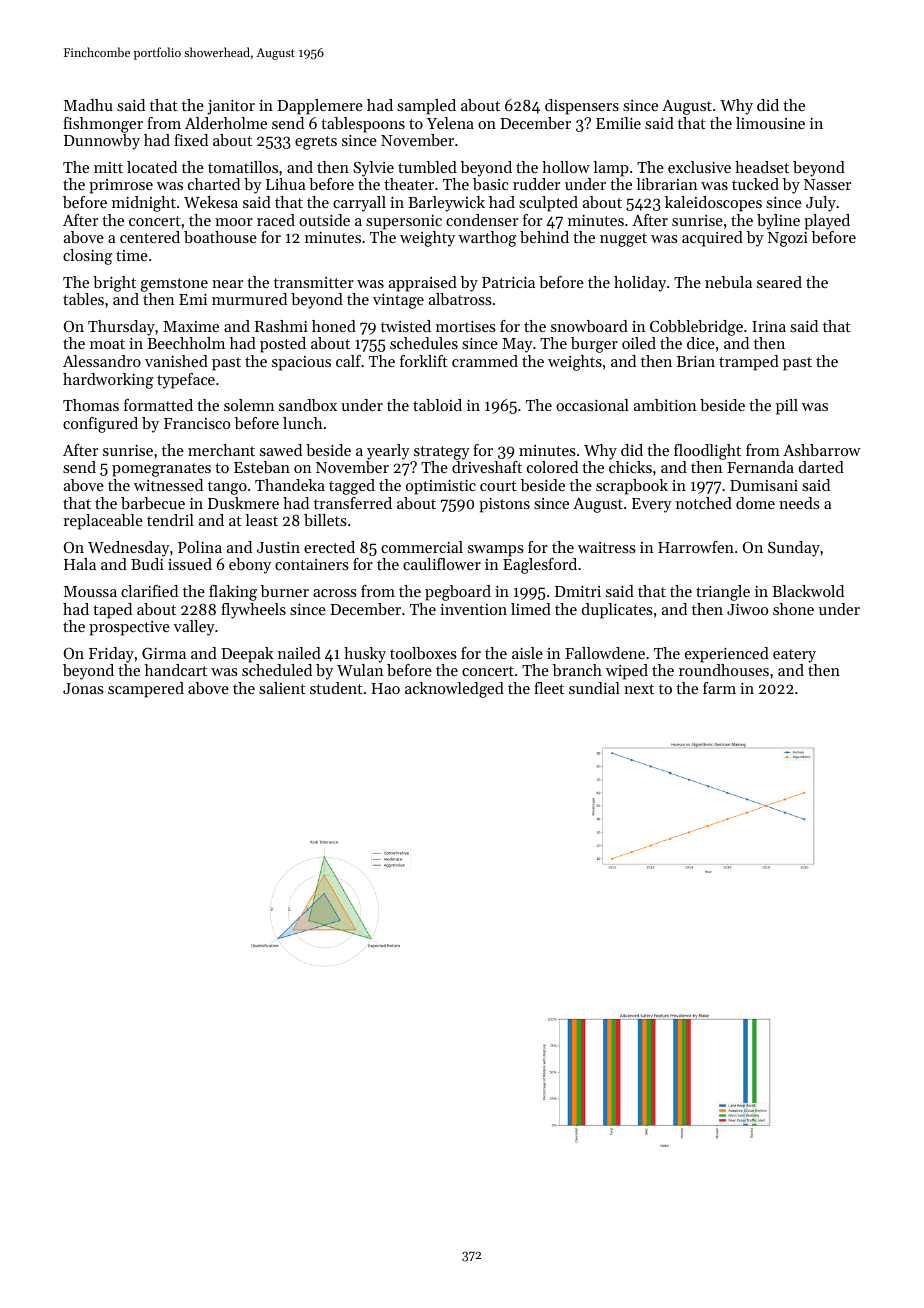  Describe the element at coordinates (582, 107) in the screenshot. I see `dispensers` at that location.
